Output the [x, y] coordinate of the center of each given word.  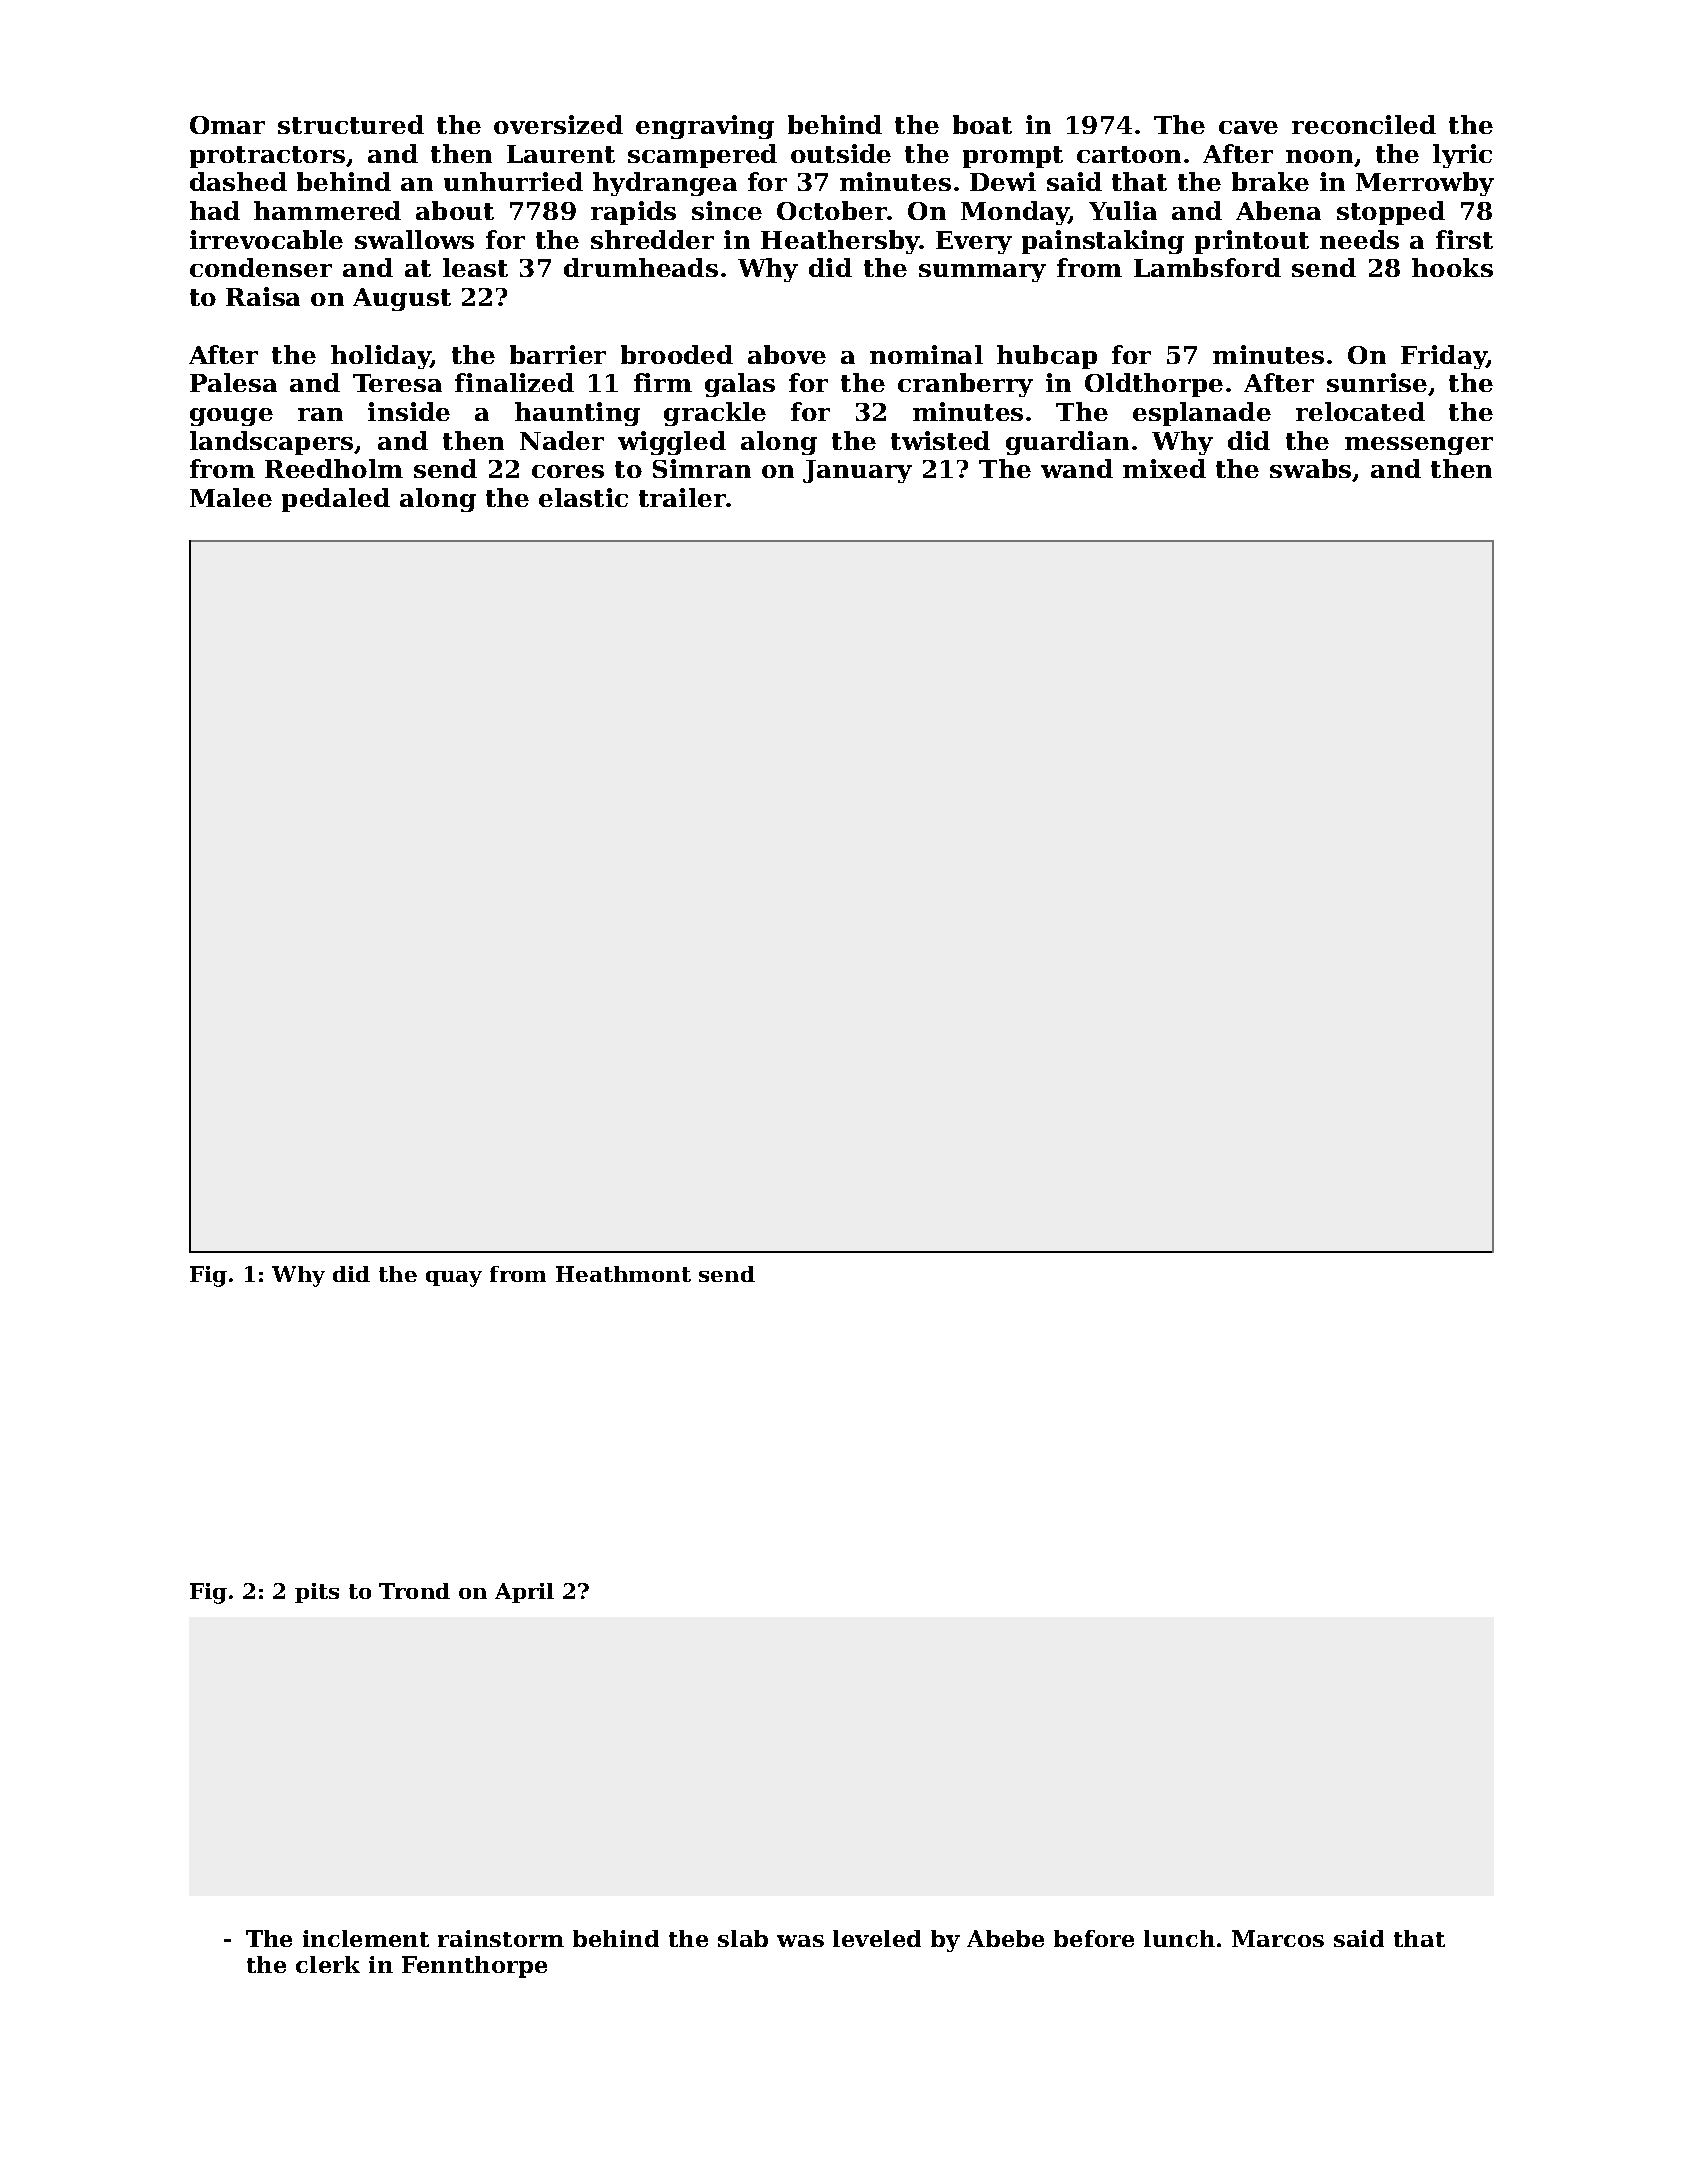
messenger [1419, 446]
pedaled [336, 500]
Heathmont [623, 1274]
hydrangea [665, 184]
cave [1248, 127]
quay [454, 1279]
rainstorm [501, 1938]
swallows [414, 239]
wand [1077, 468]
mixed [1164, 468]
